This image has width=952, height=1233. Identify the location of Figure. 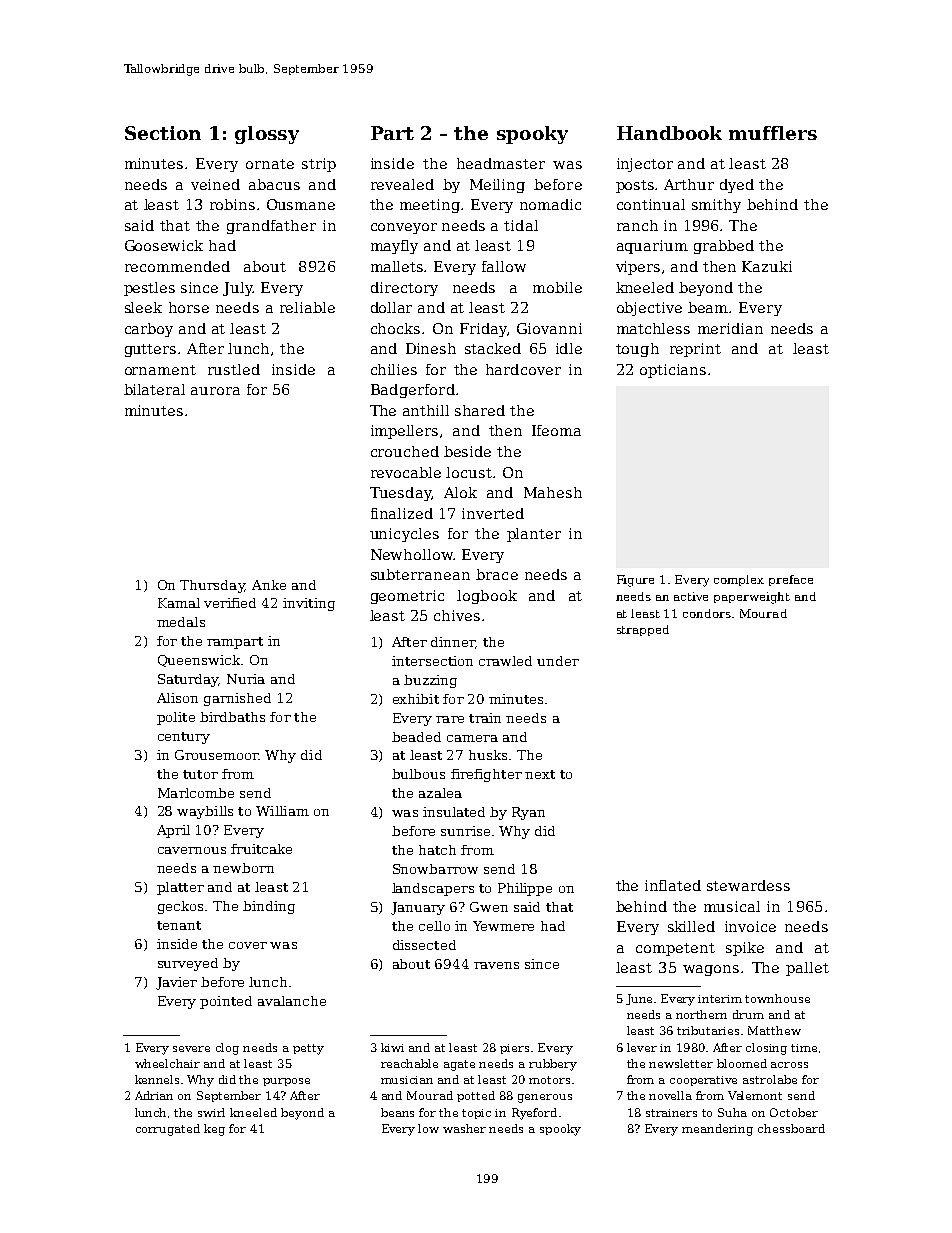
(635, 581).
